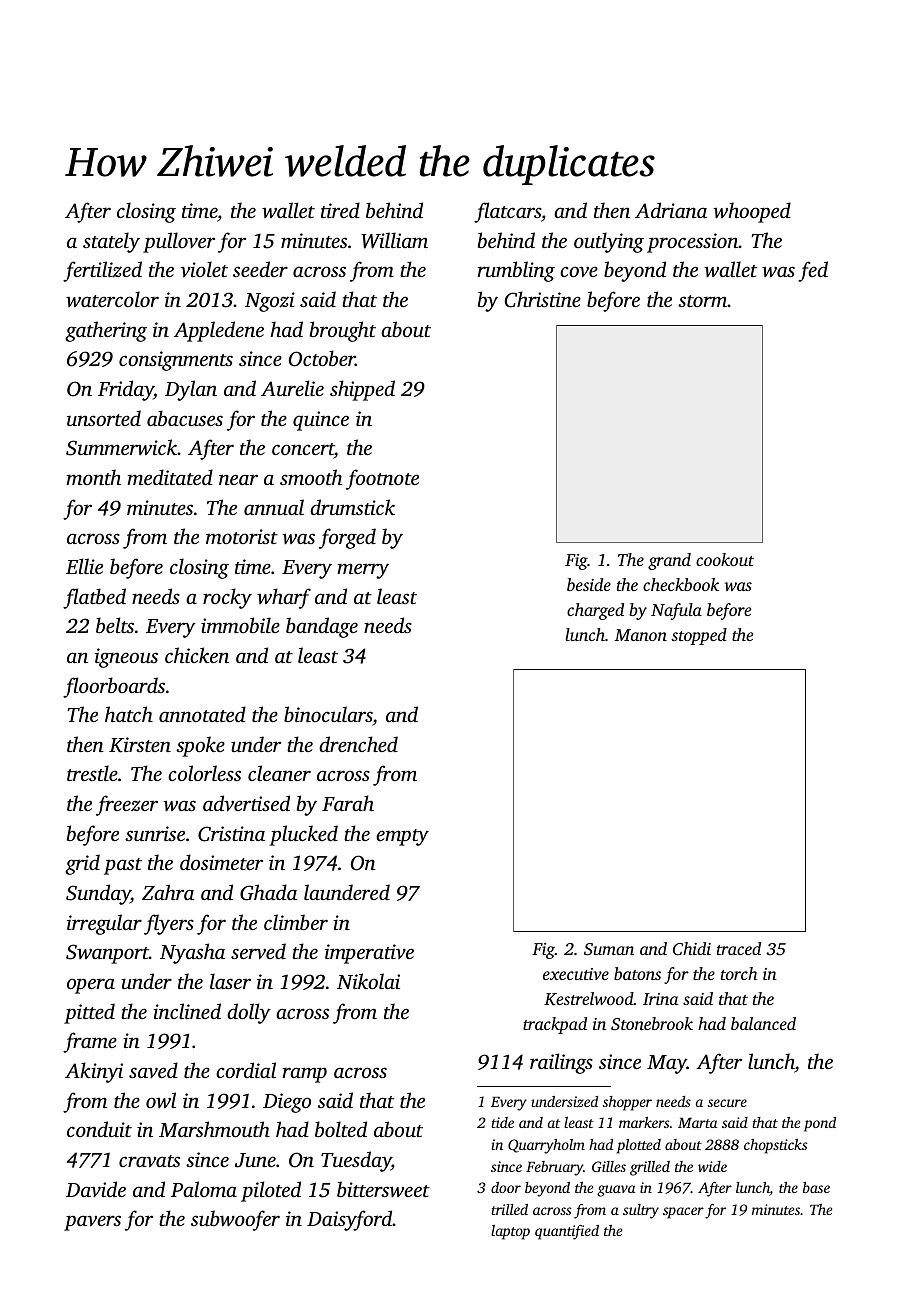 The image size is (908, 1316). Describe the element at coordinates (699, 636) in the image. I see `stopped` at that location.
